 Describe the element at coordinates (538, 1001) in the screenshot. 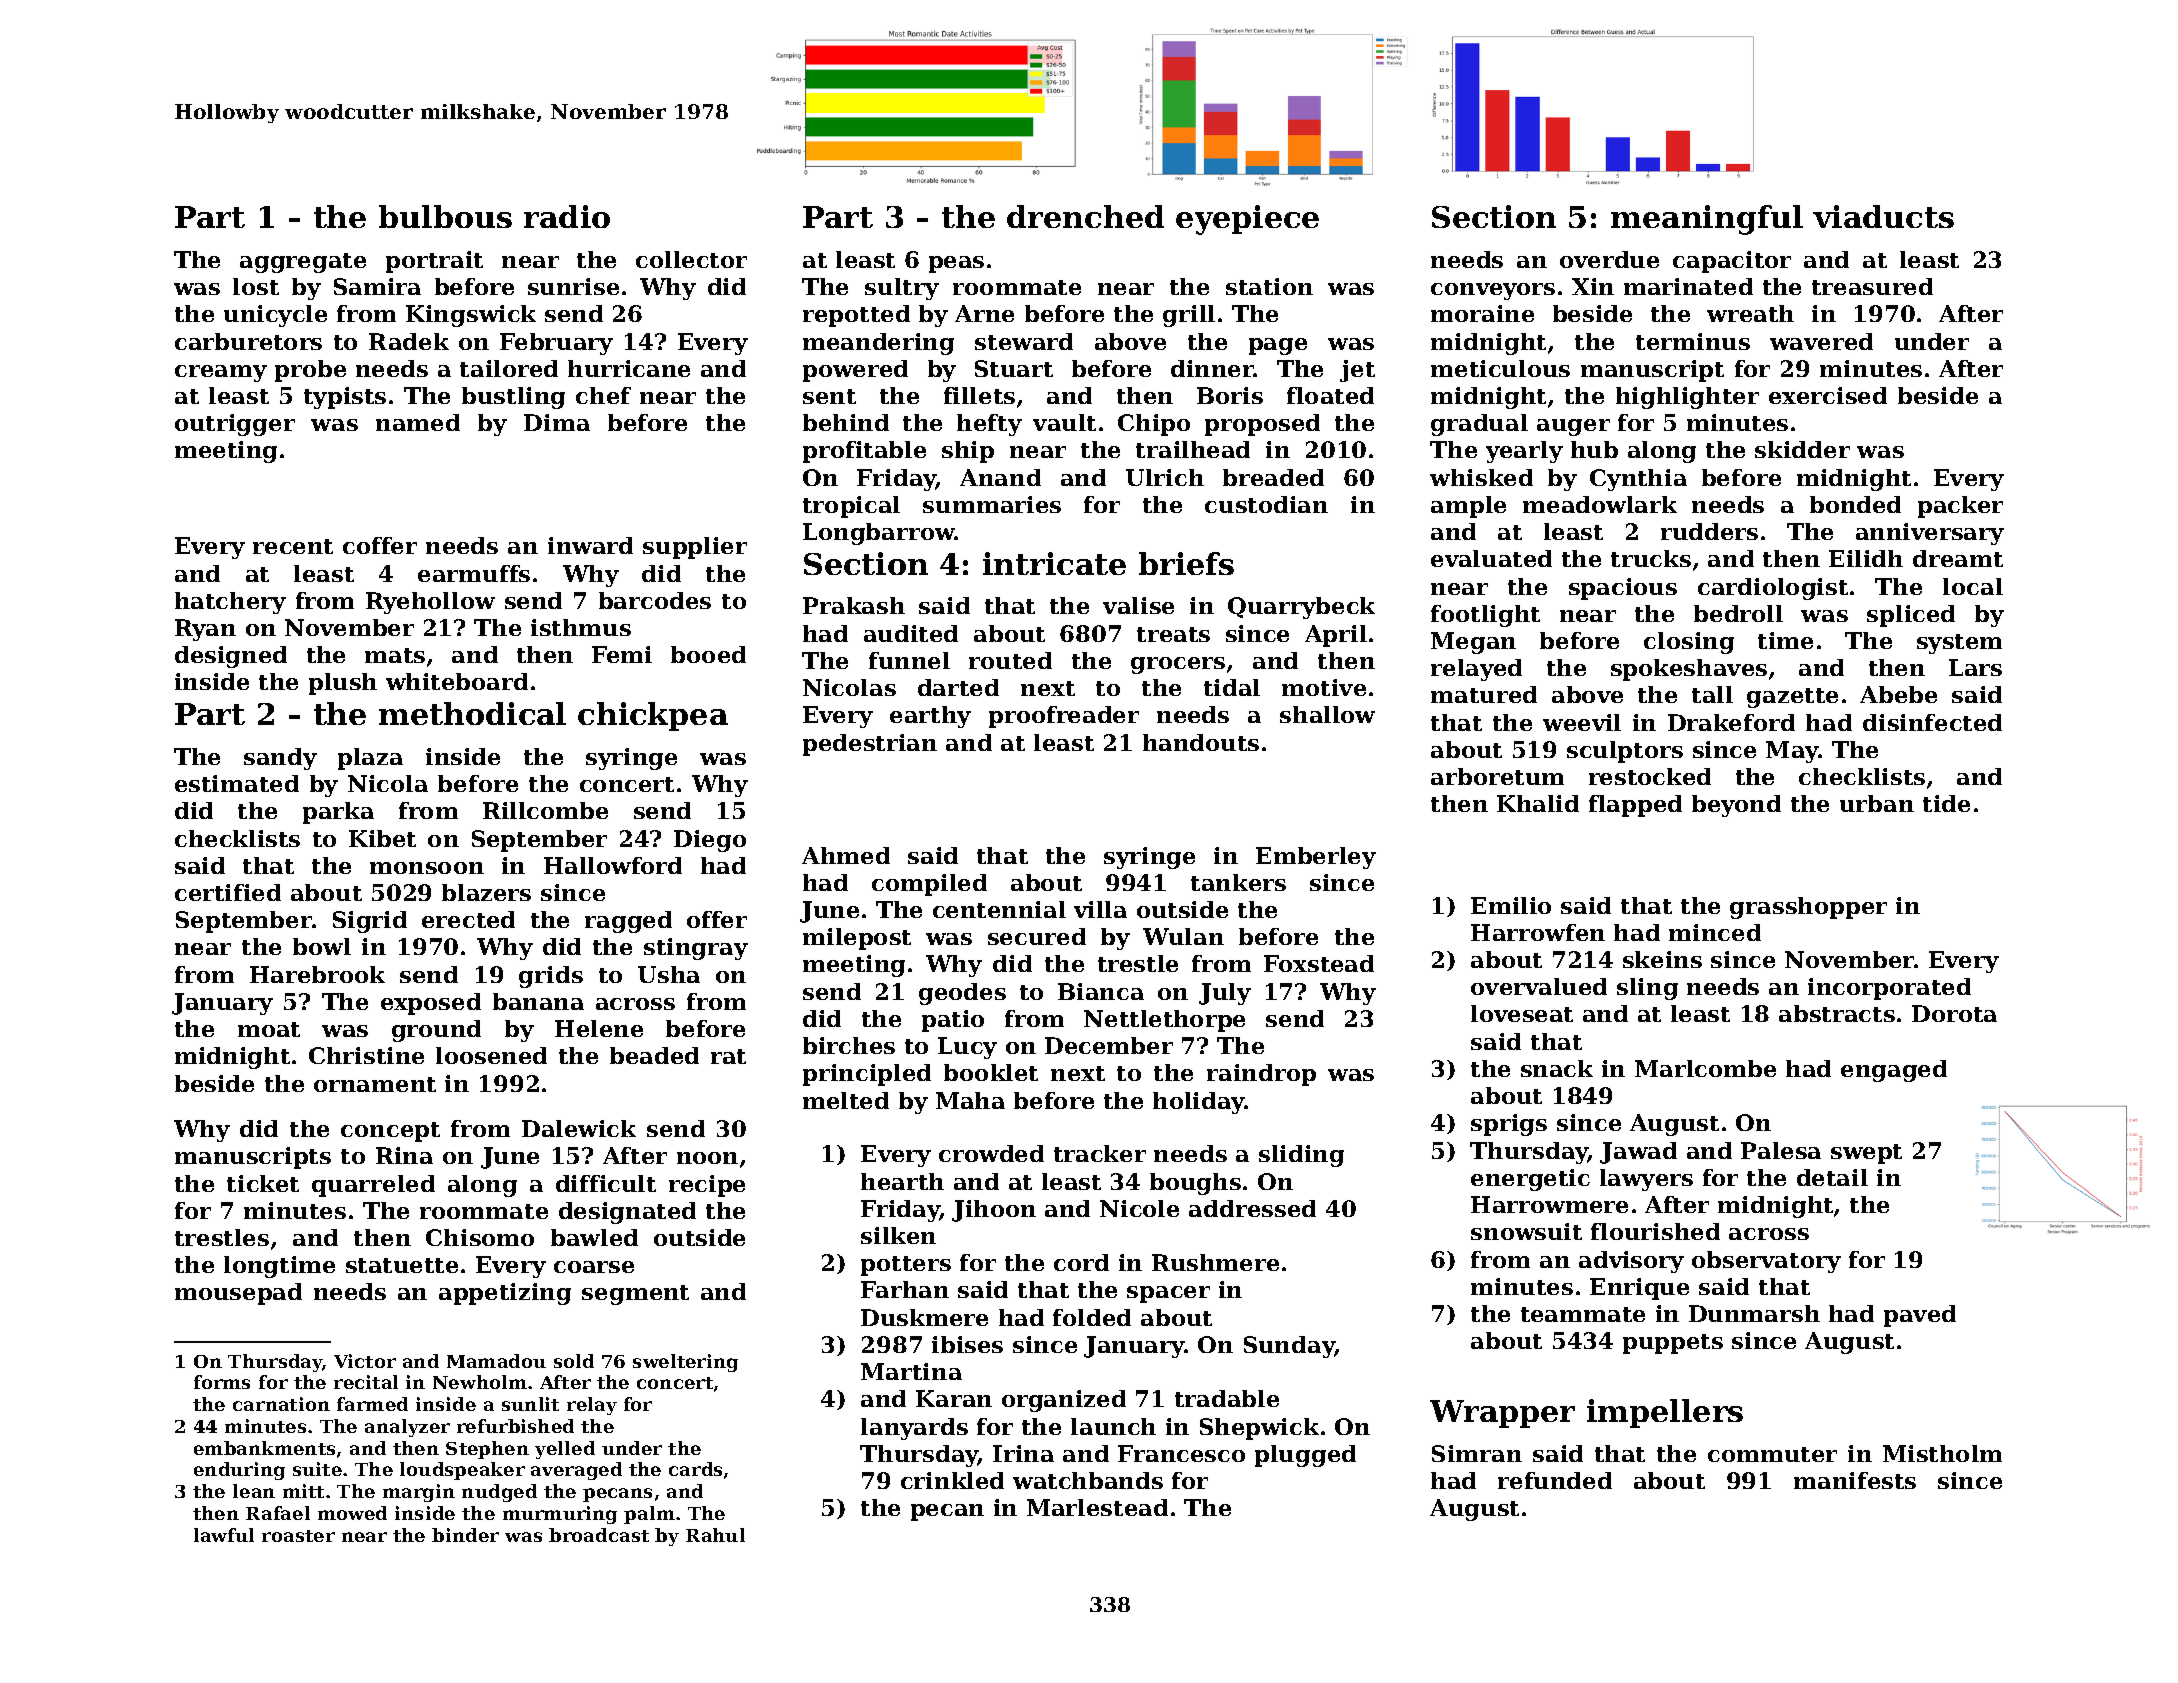

I see `banana` at that location.
